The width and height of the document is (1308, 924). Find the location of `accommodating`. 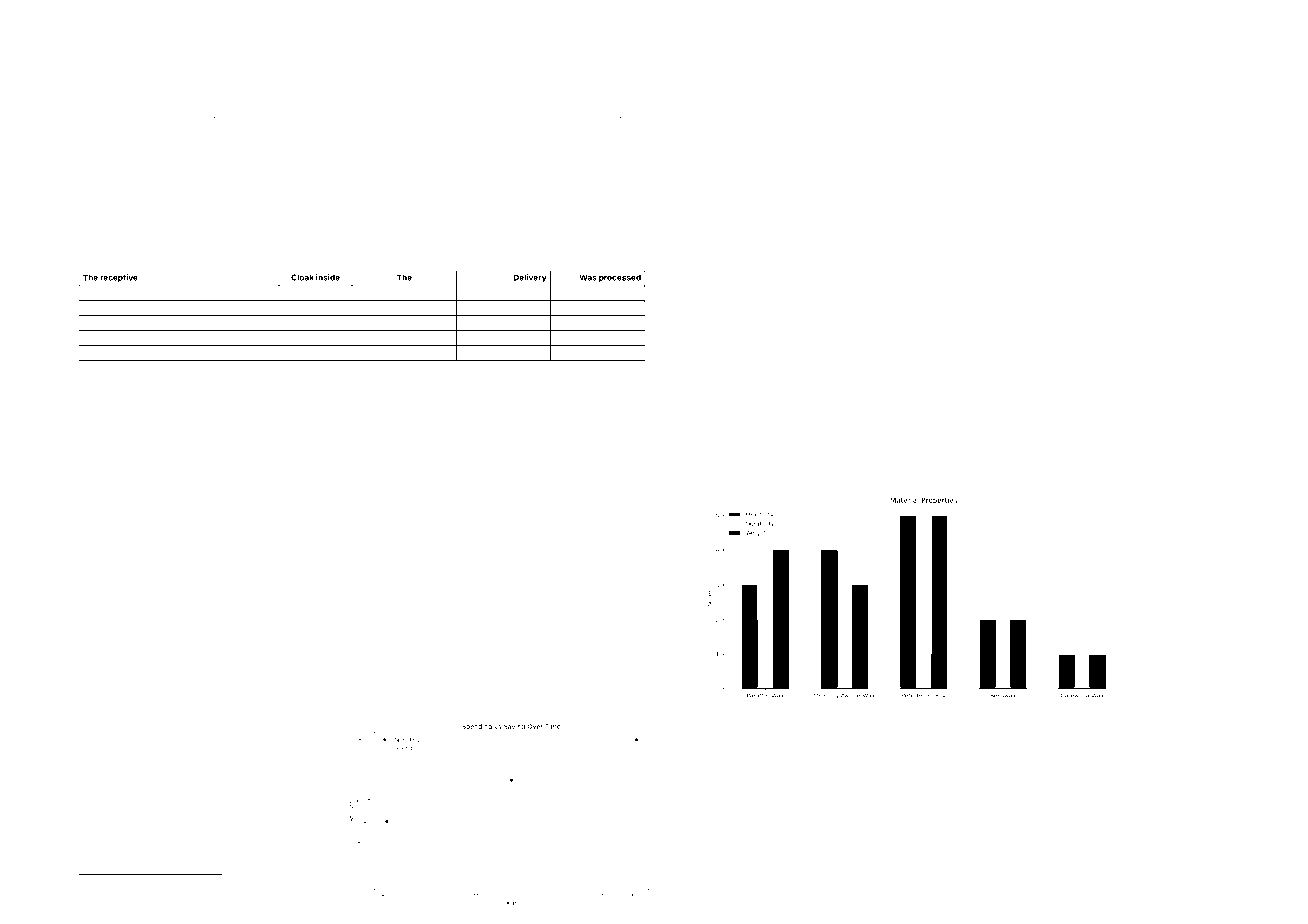

accommodating is located at coordinates (136, 117).
